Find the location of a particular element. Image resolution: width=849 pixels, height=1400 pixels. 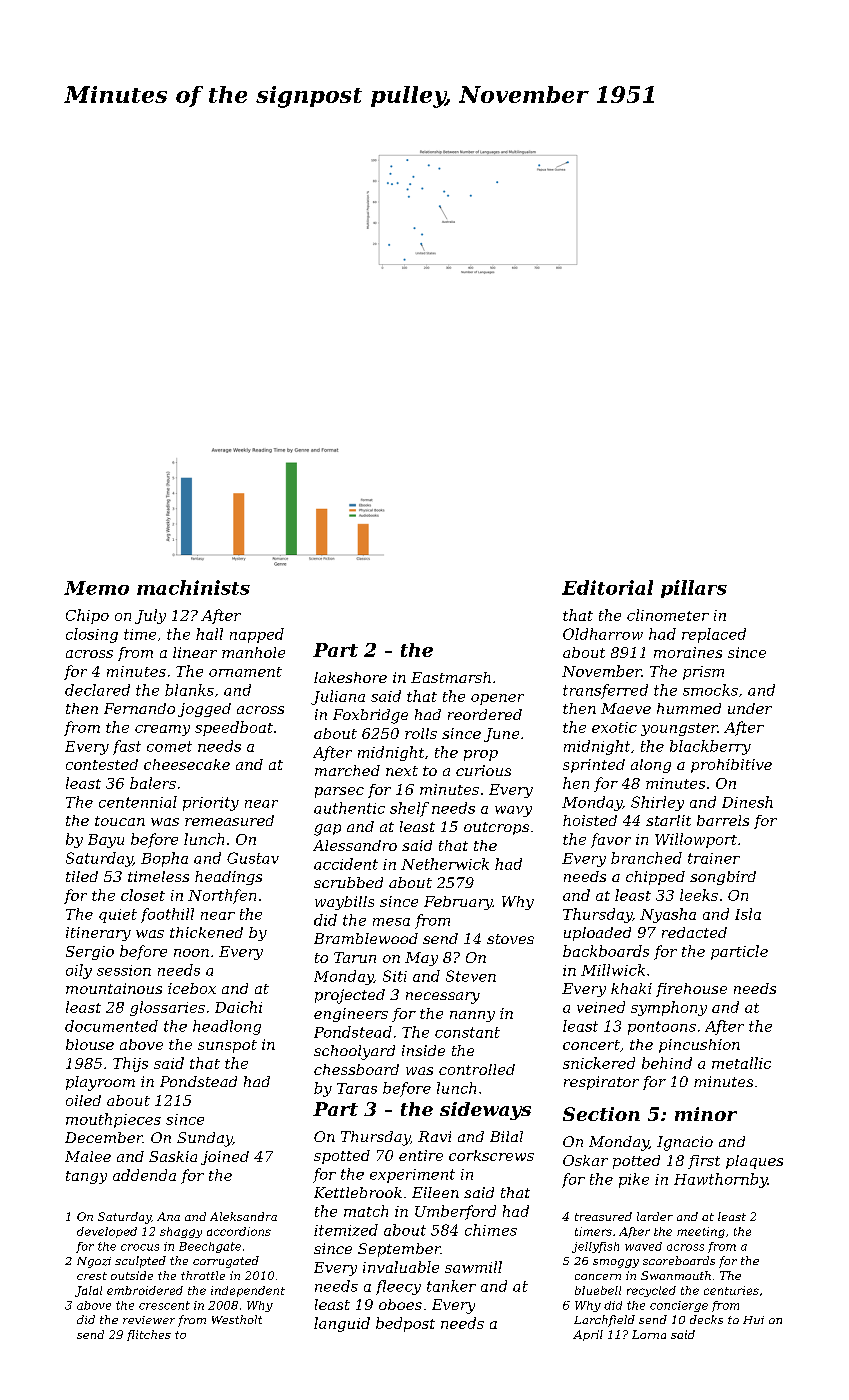

sawmill is located at coordinates (473, 1267).
